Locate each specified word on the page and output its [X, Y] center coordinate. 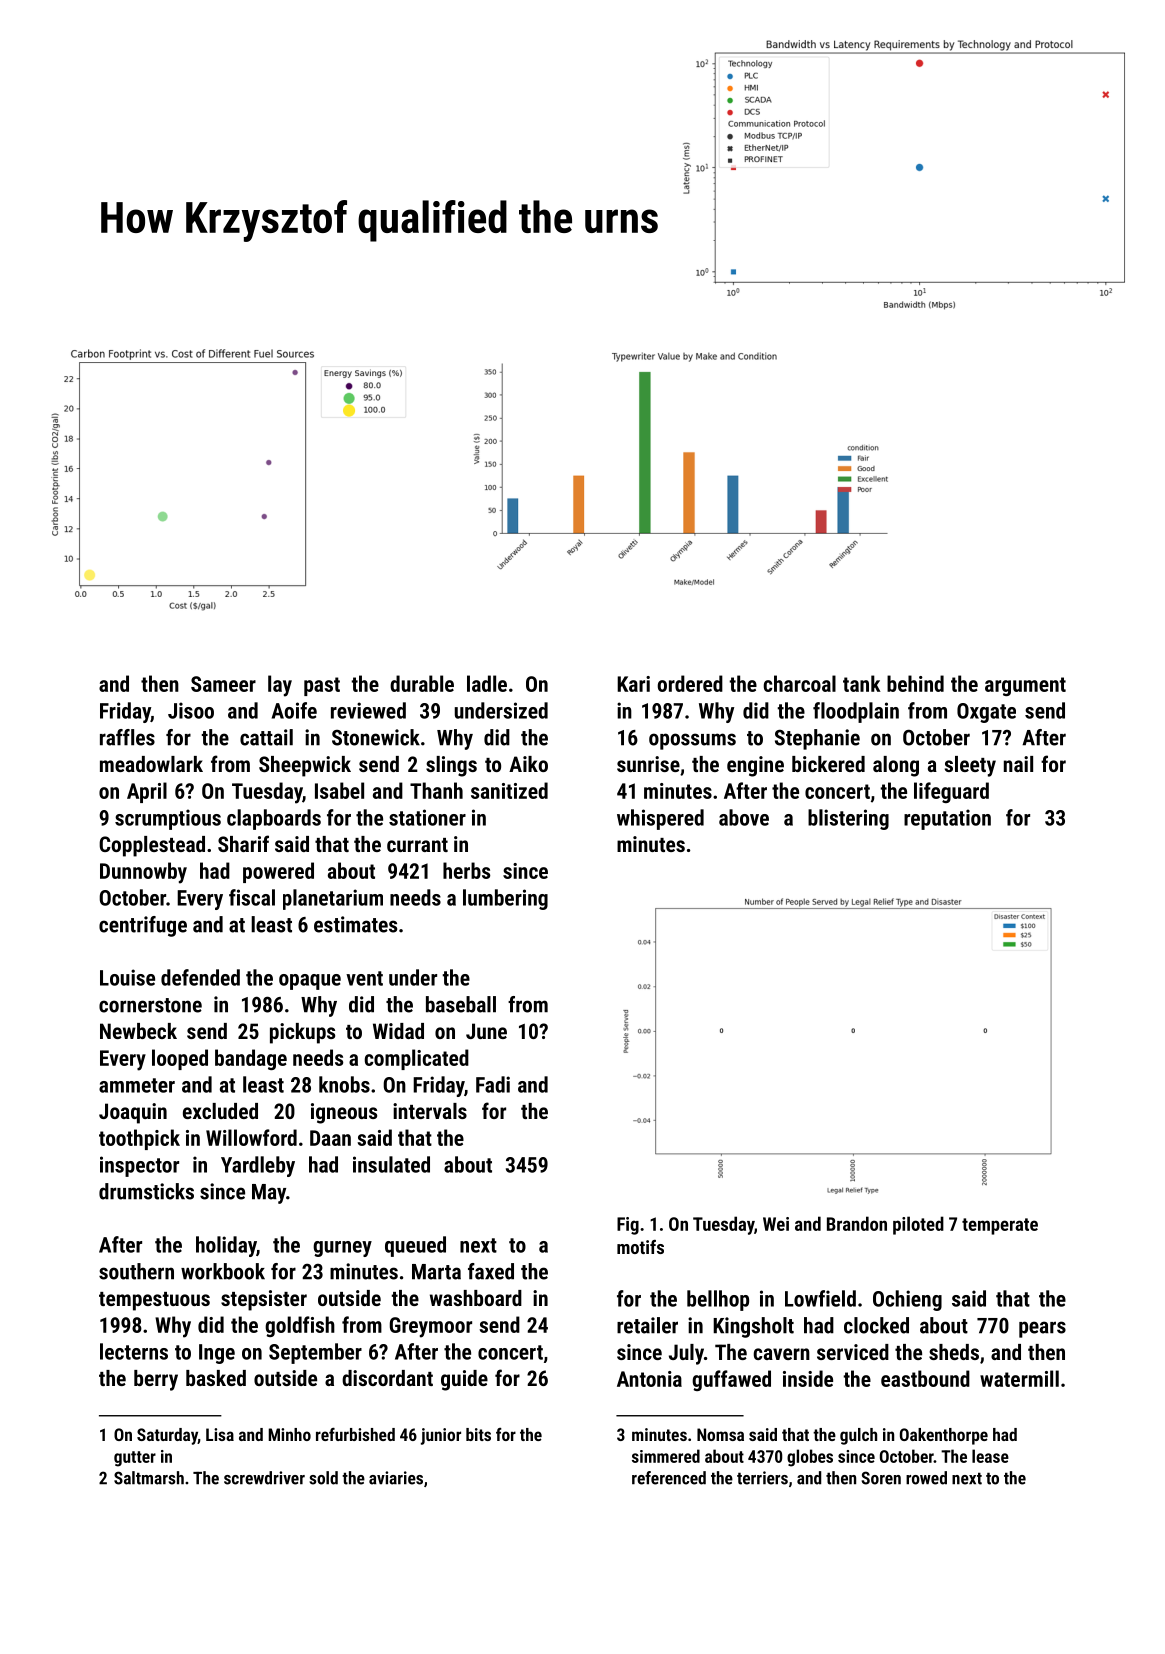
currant [417, 845]
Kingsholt [753, 1327]
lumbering [505, 899]
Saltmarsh [149, 1478]
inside [808, 1378]
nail [1018, 764]
